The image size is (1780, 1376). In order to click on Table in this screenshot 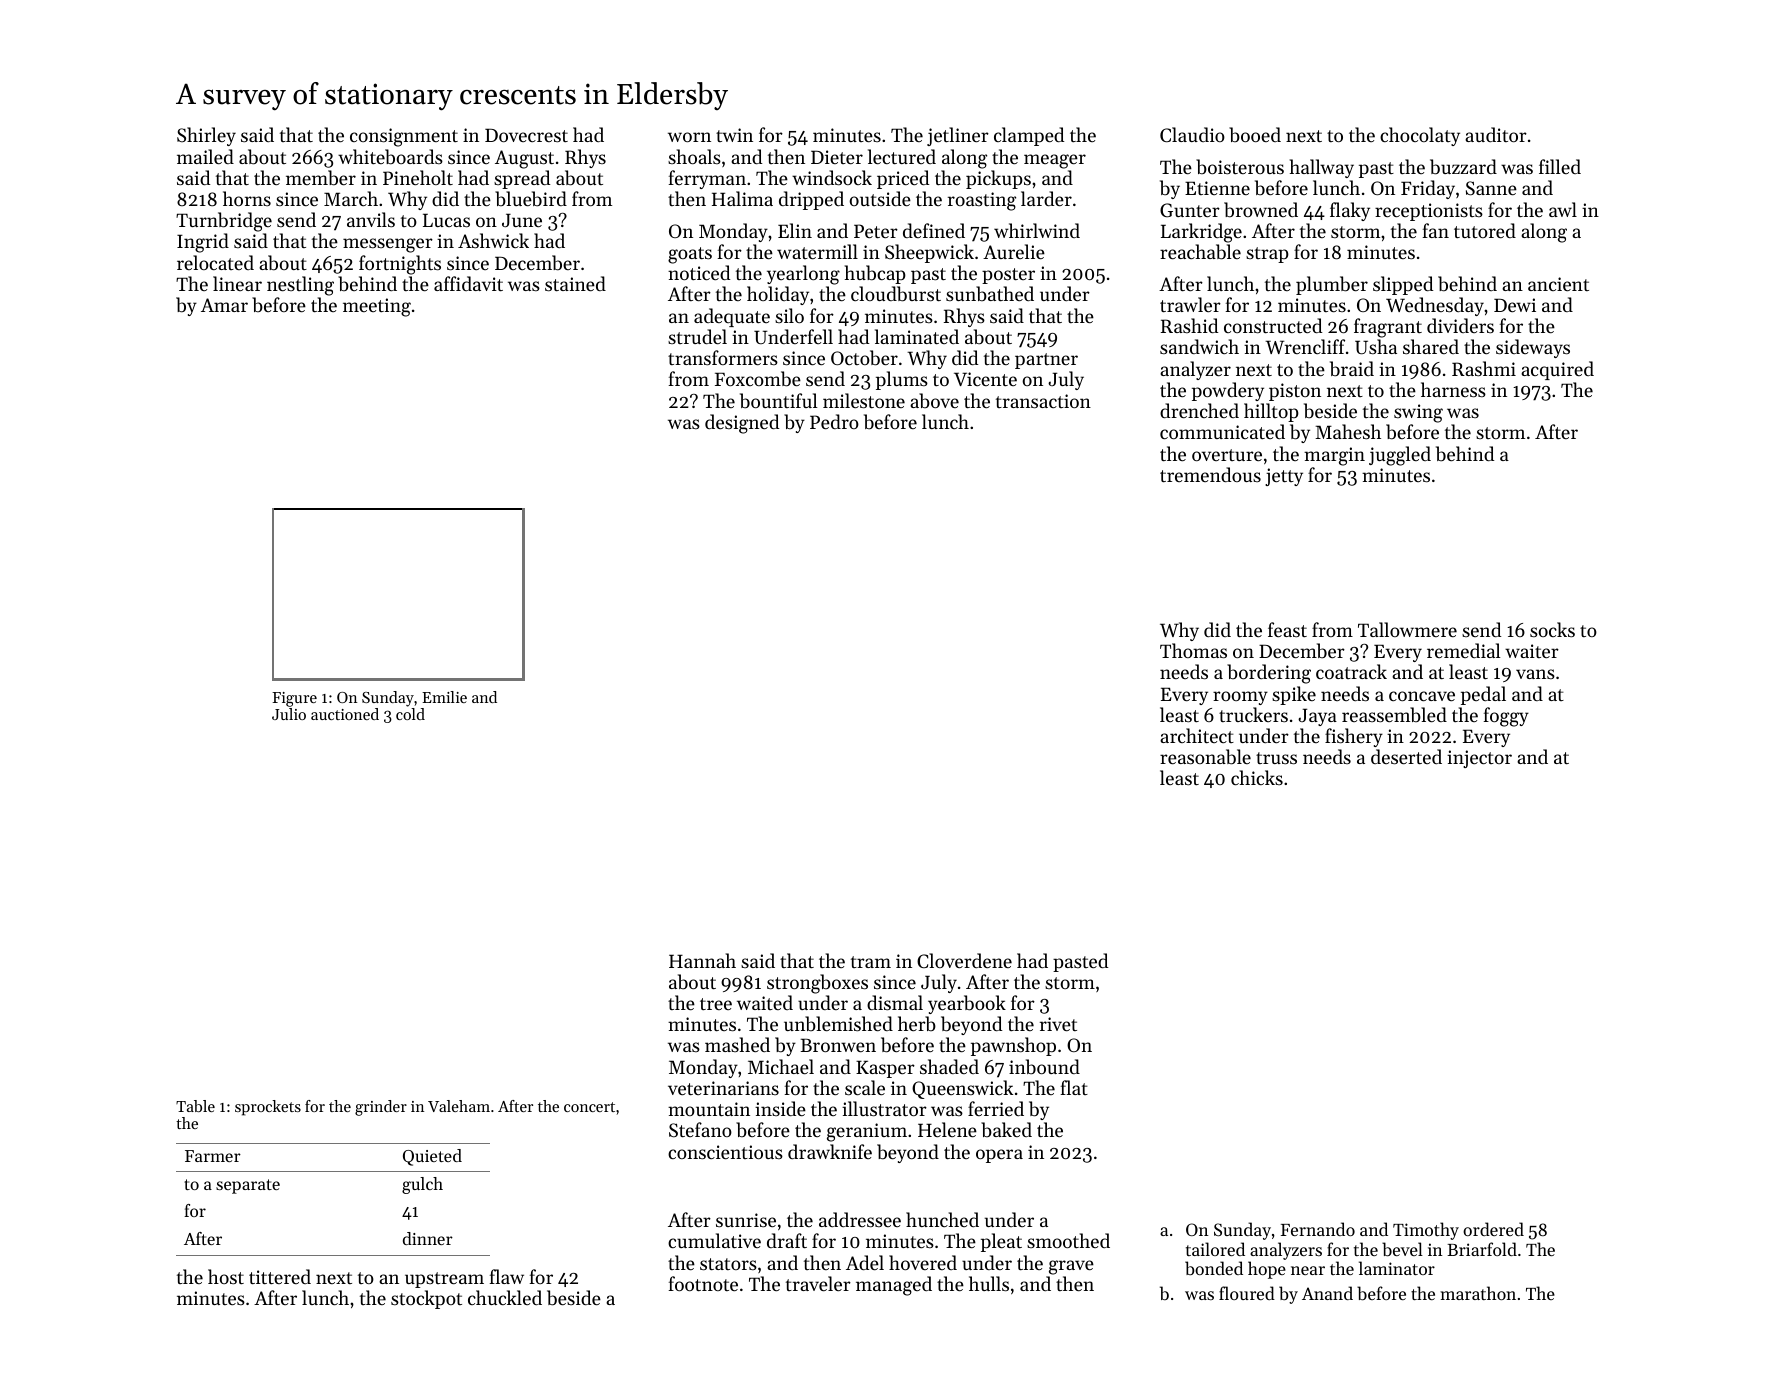, I will do `click(195, 1106)`.
